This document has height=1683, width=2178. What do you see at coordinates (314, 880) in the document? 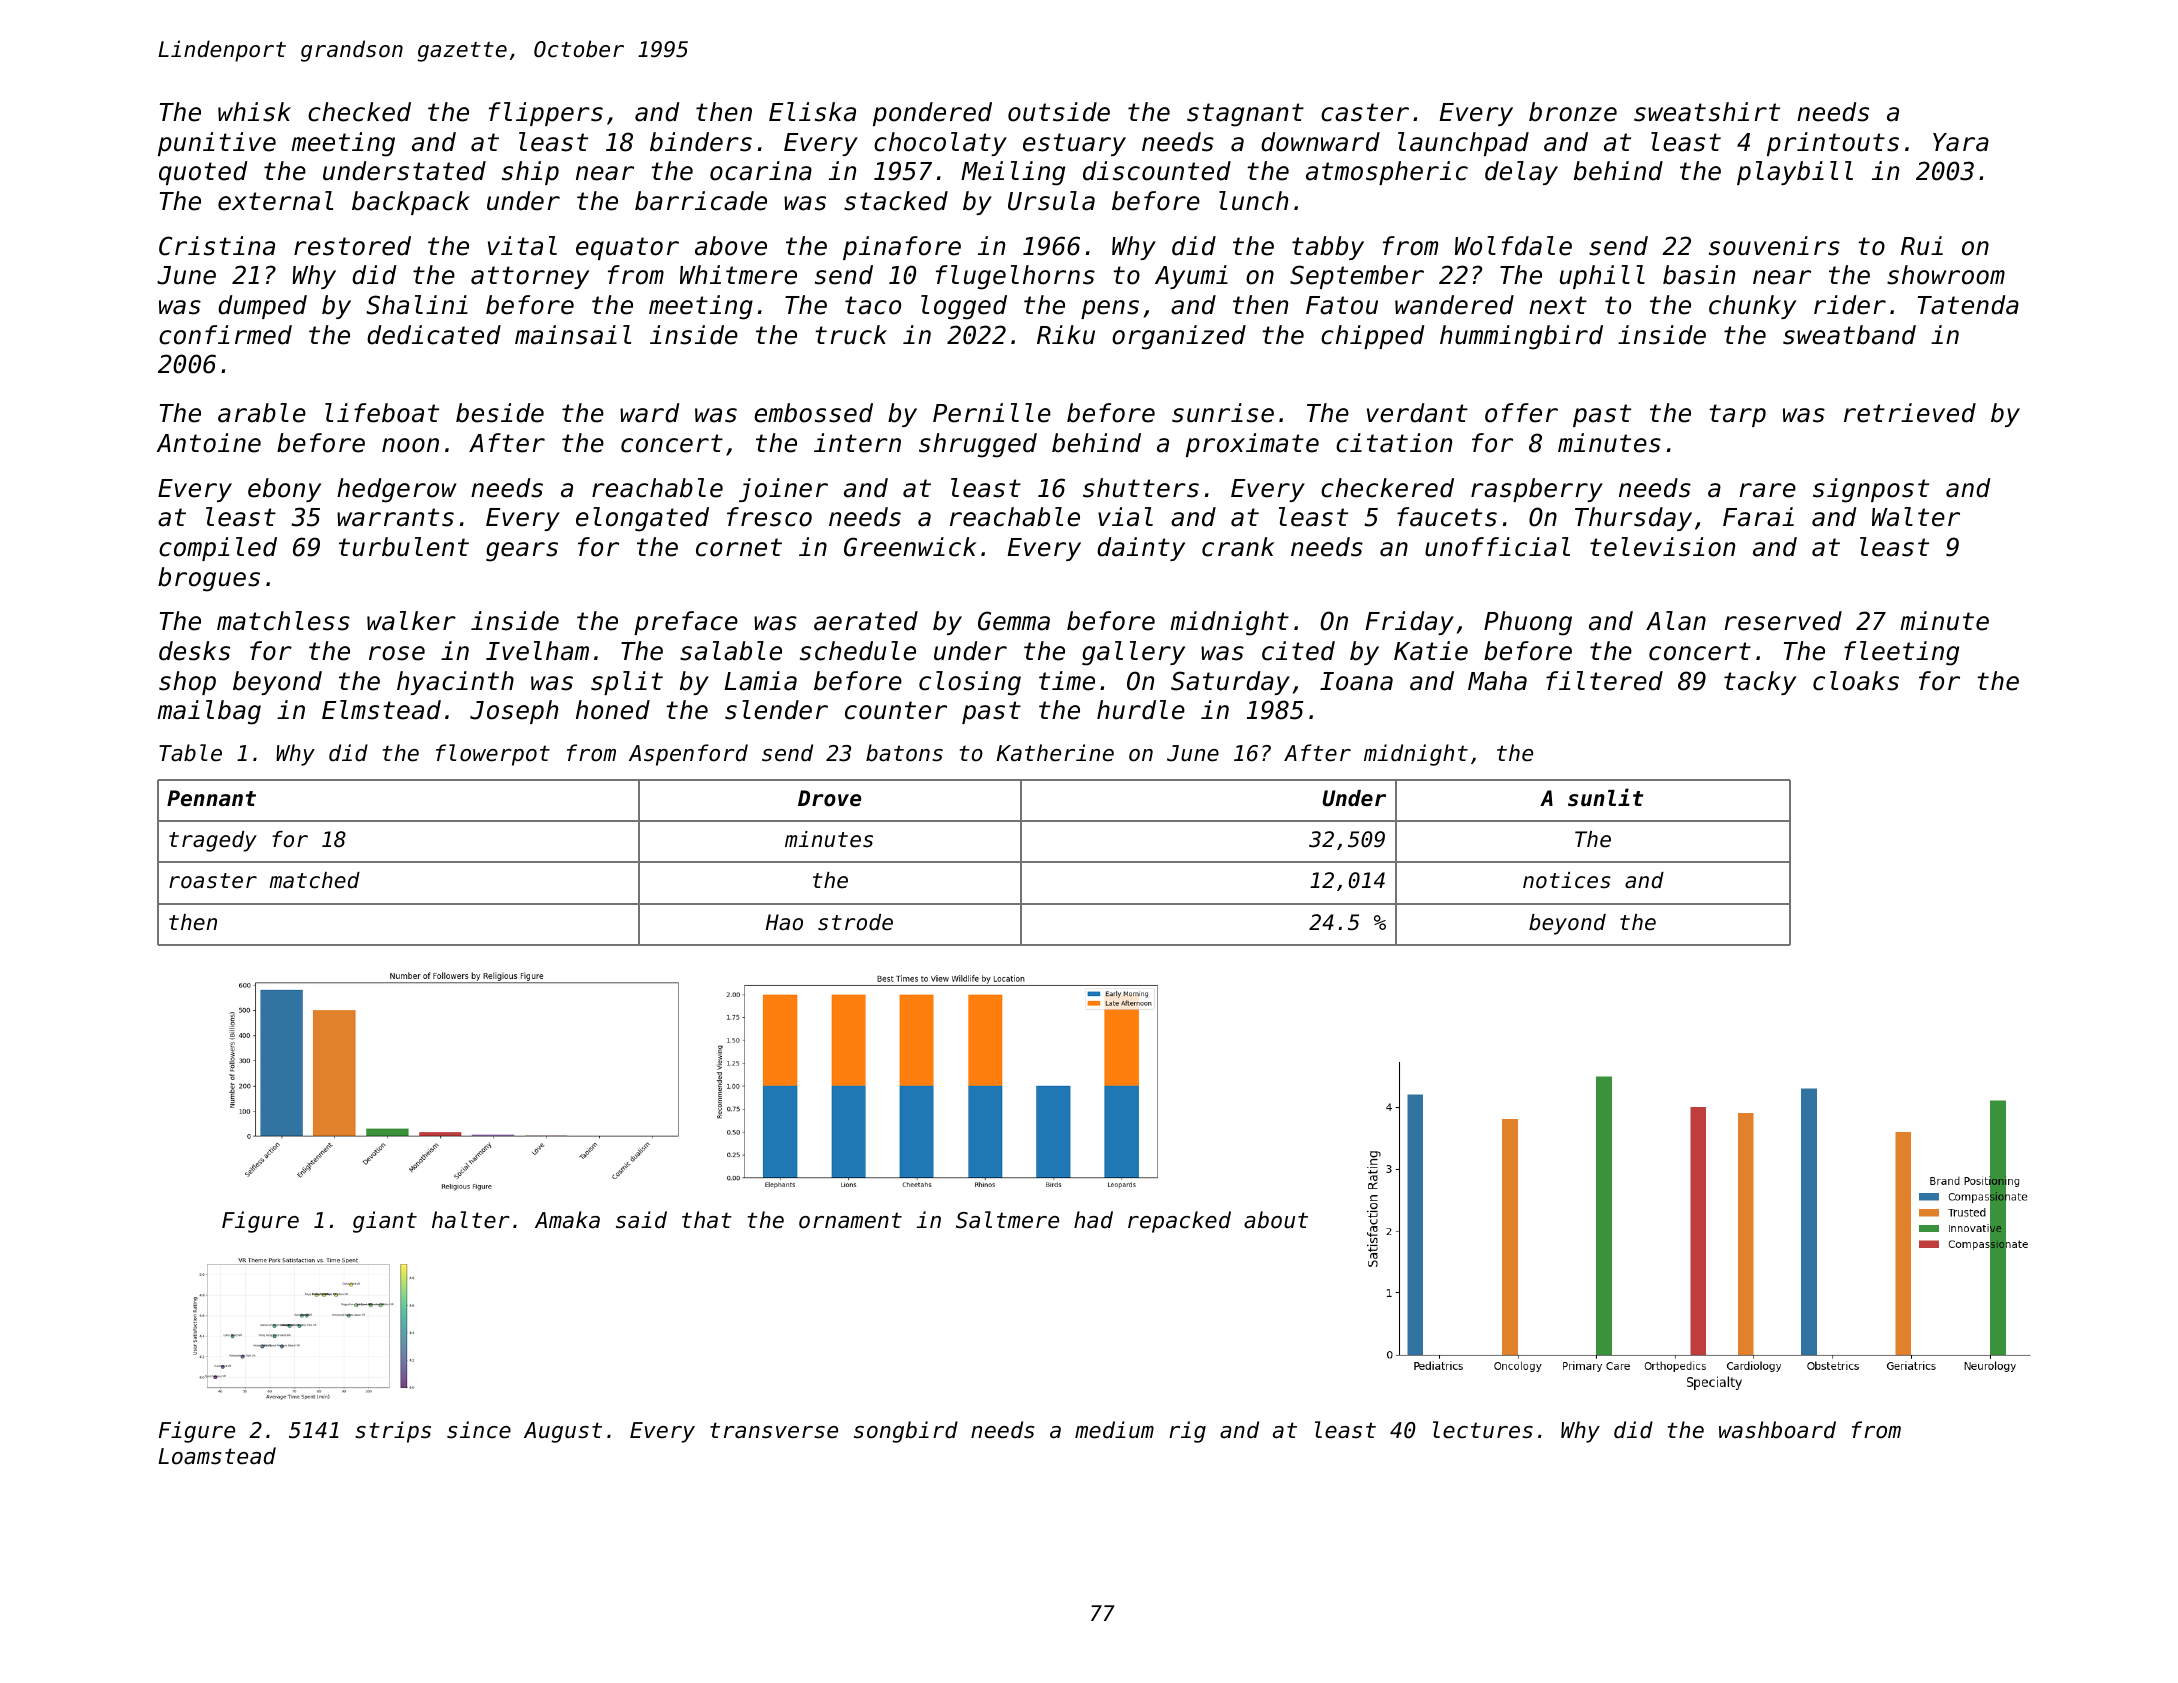
I see `matched` at bounding box center [314, 880].
